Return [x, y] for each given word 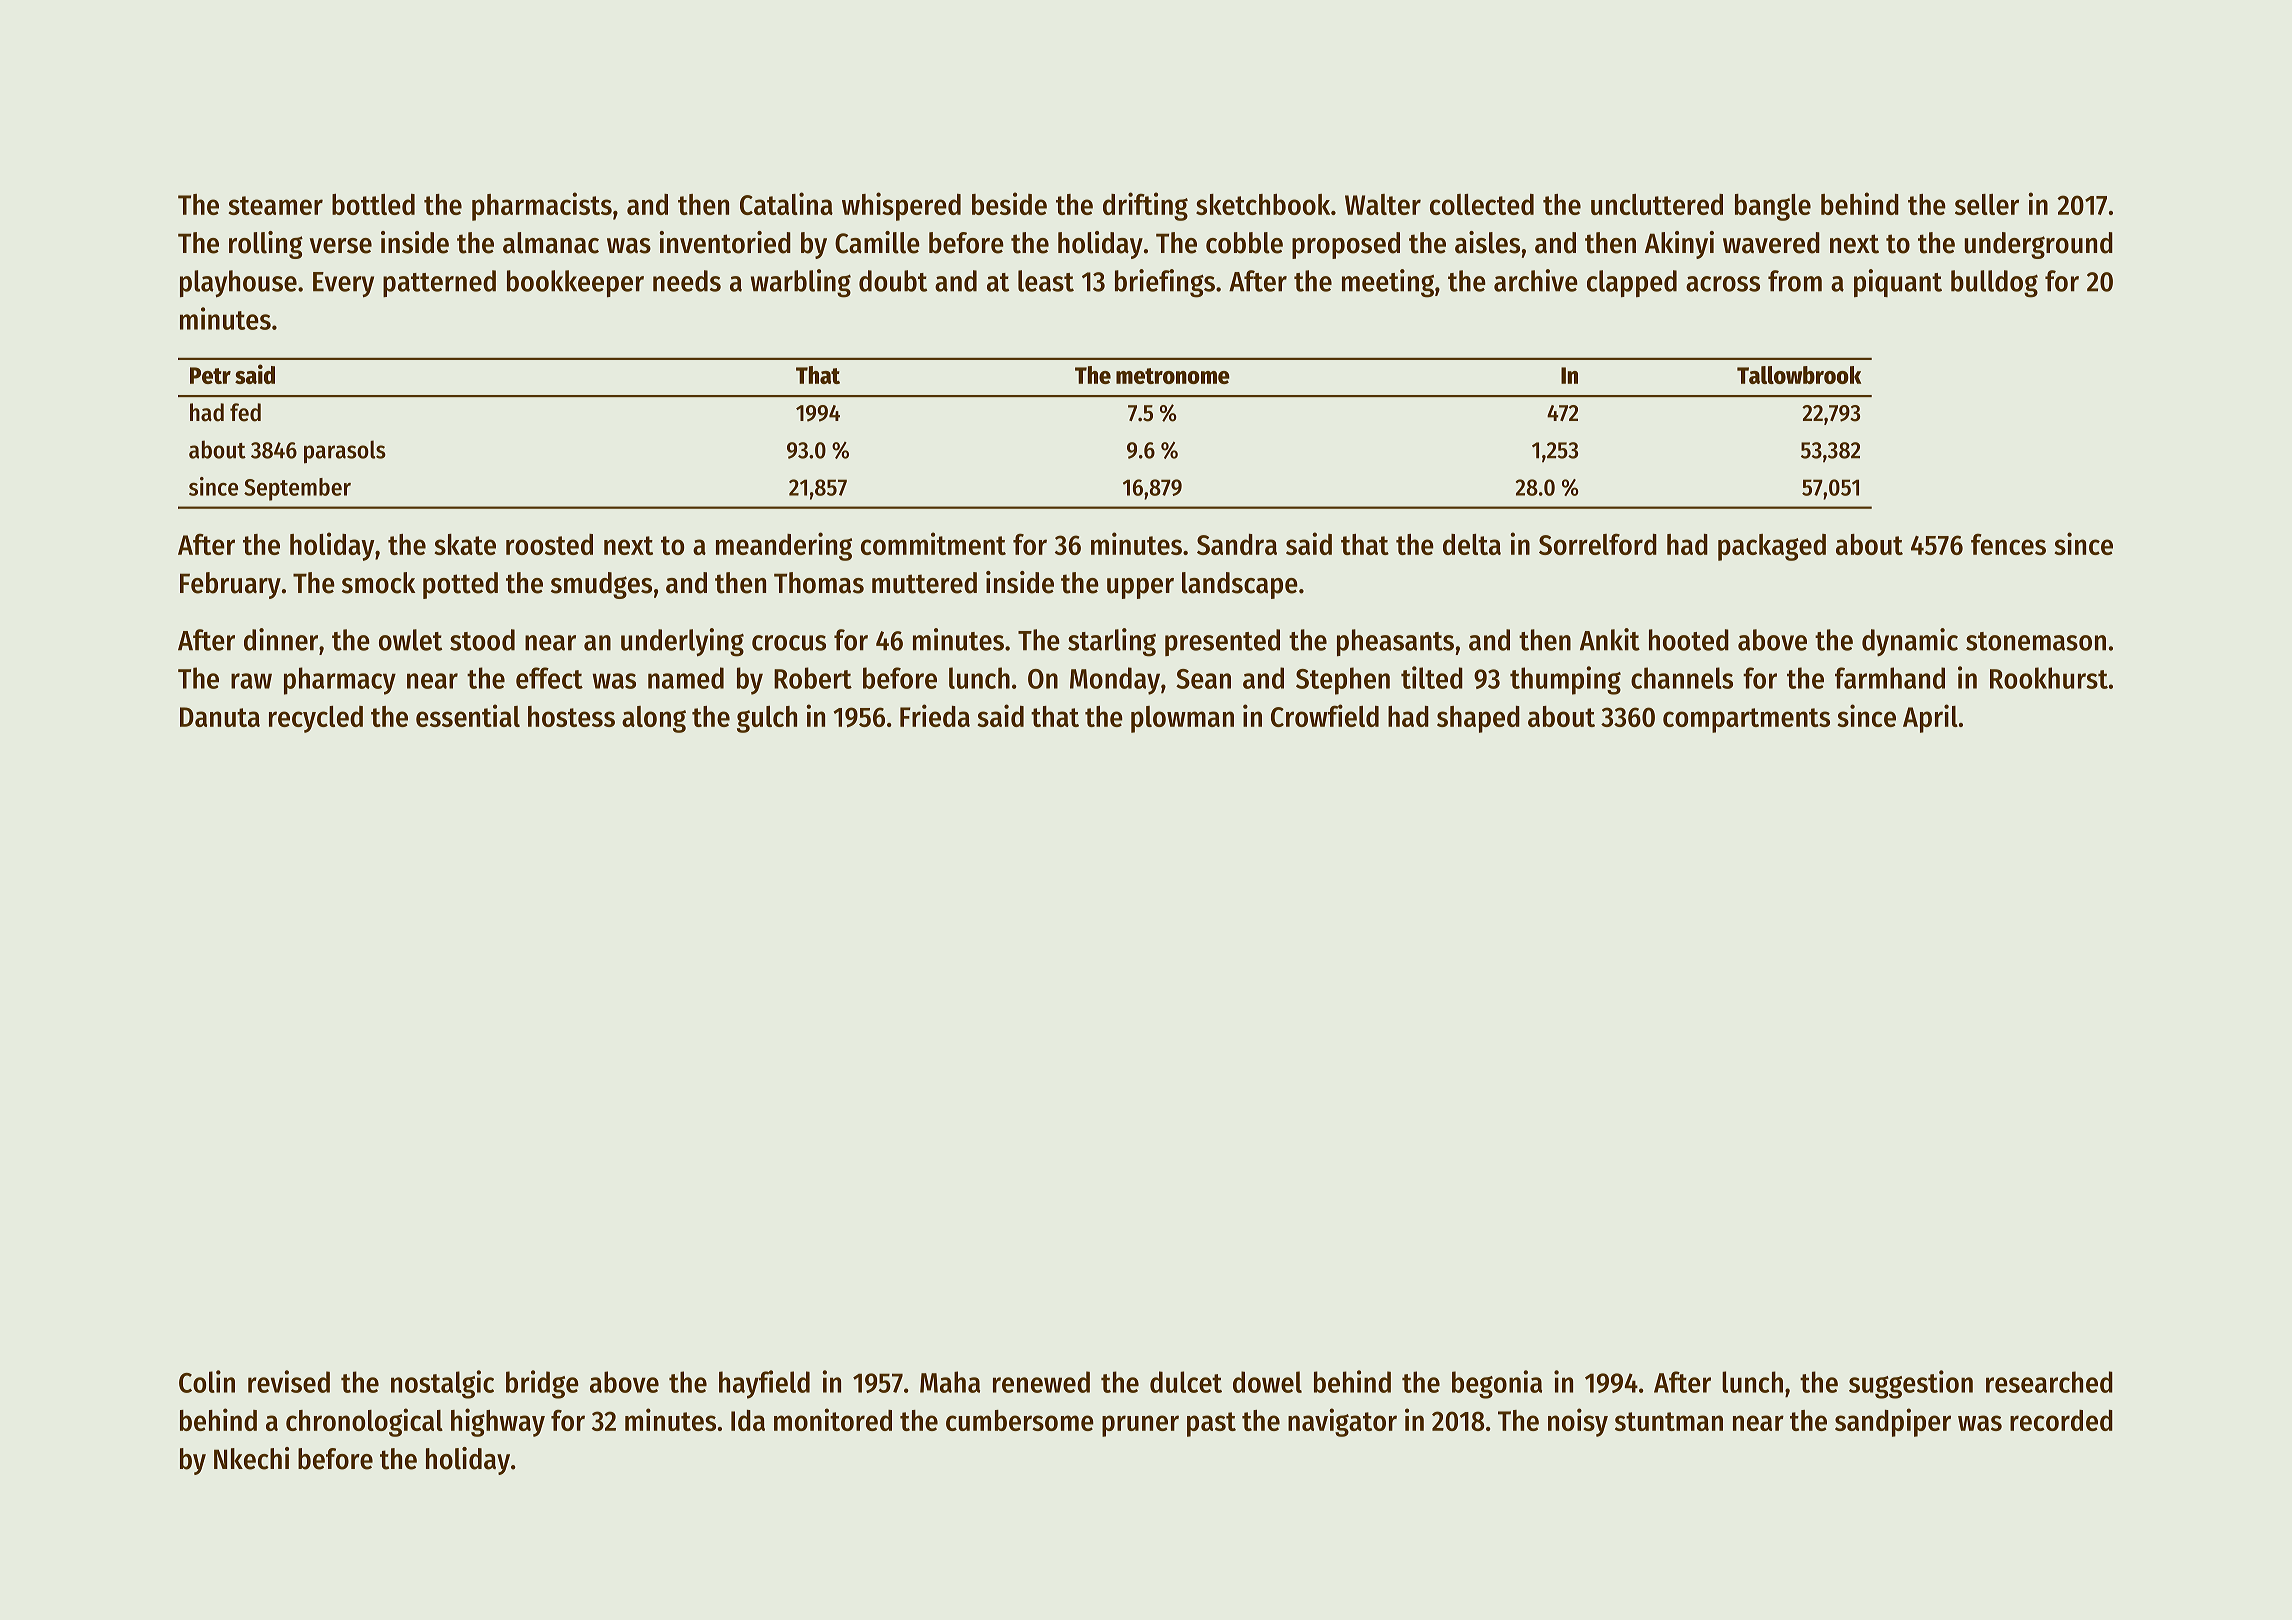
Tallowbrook [1799, 375]
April [1930, 718]
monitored [833, 1419]
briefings [1165, 283]
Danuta [220, 717]
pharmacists [542, 206]
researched [2049, 1382]
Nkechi [251, 1458]
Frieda [935, 715]
